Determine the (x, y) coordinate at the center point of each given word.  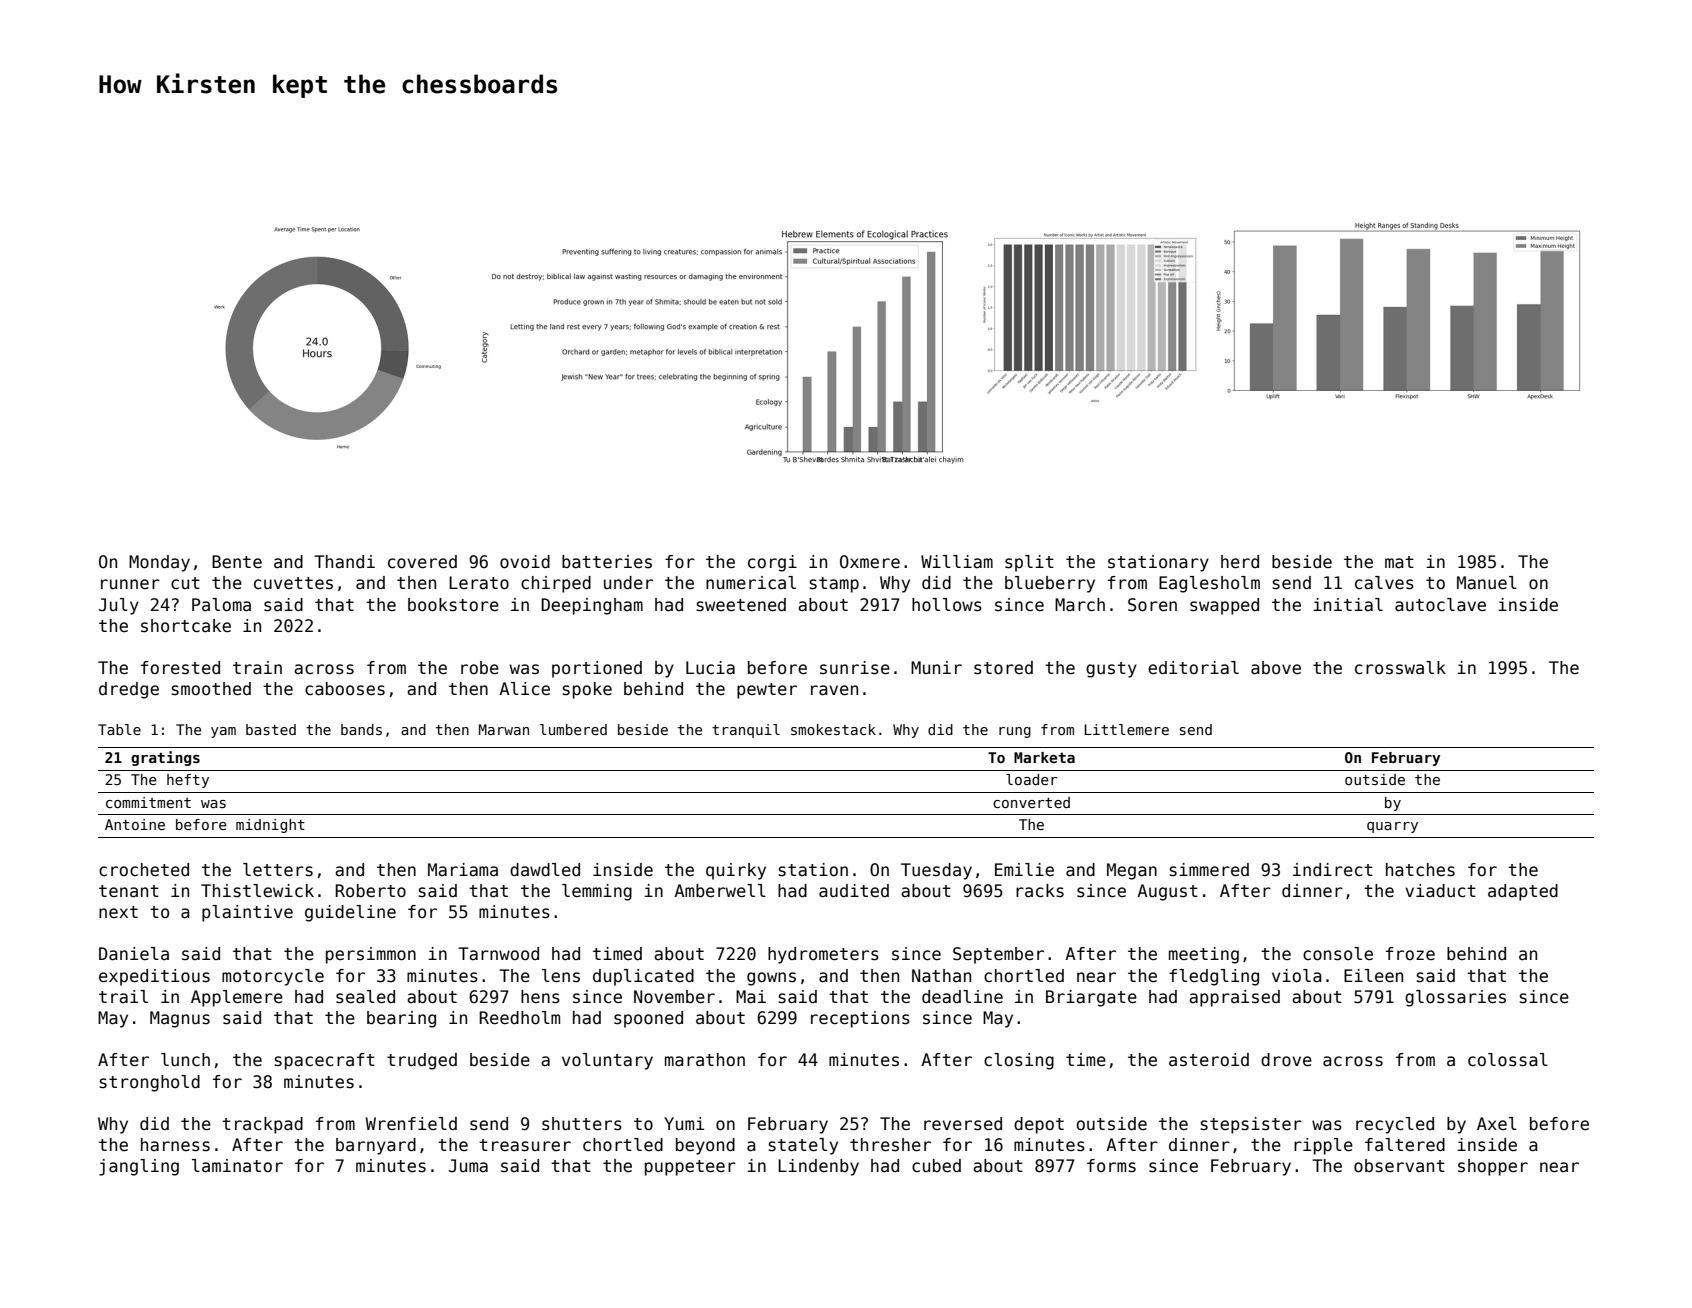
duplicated (643, 977)
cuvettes (293, 583)
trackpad (262, 1125)
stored (1003, 668)
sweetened (741, 605)
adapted (1523, 892)
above (1276, 668)
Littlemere (1126, 729)
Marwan (504, 729)
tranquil (746, 731)
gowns (771, 979)
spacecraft (325, 1061)
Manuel (1487, 583)
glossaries (1455, 998)
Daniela (134, 954)
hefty (188, 781)
